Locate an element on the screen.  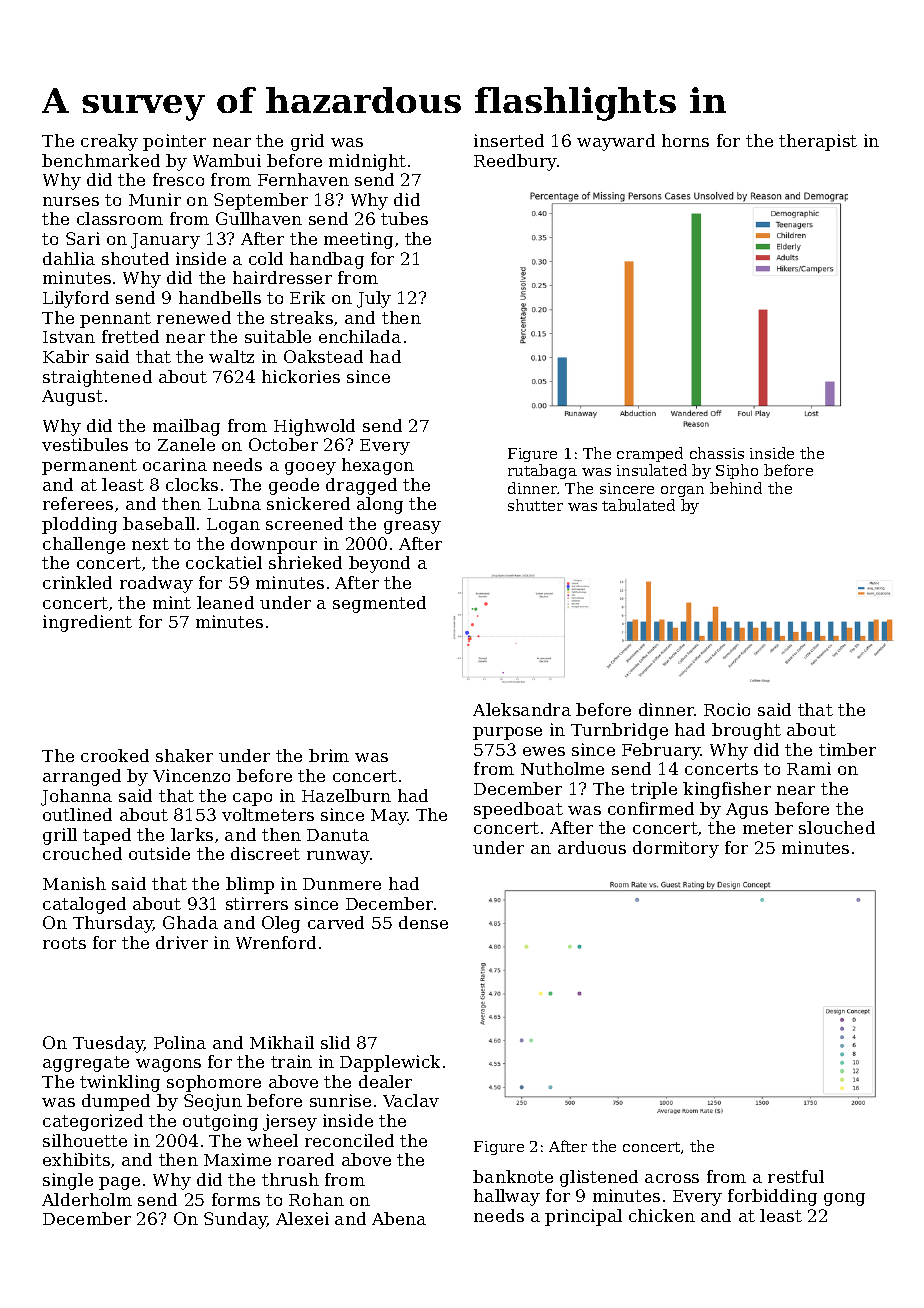
midnight is located at coordinates (367, 162).
